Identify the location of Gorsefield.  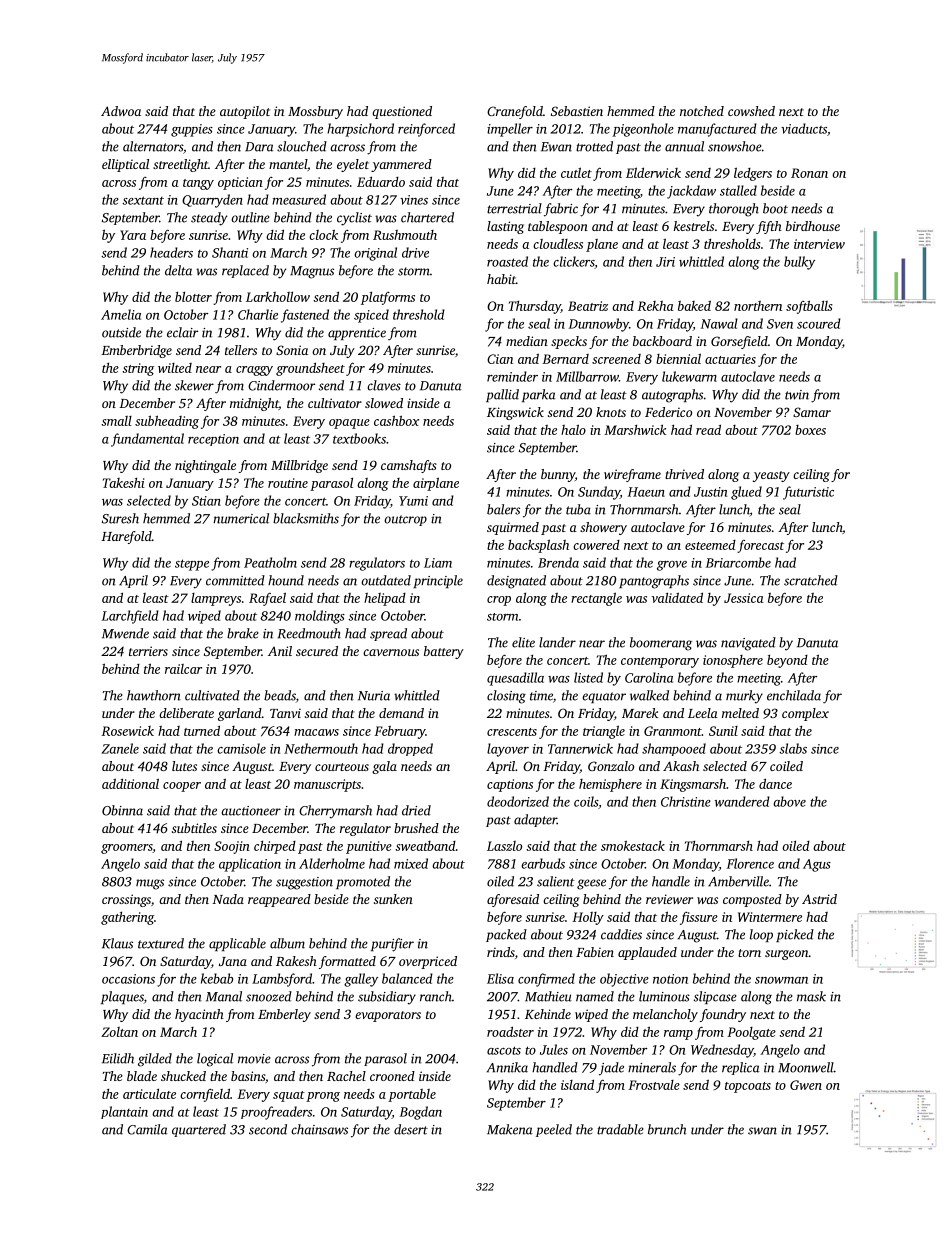
(739, 342).
